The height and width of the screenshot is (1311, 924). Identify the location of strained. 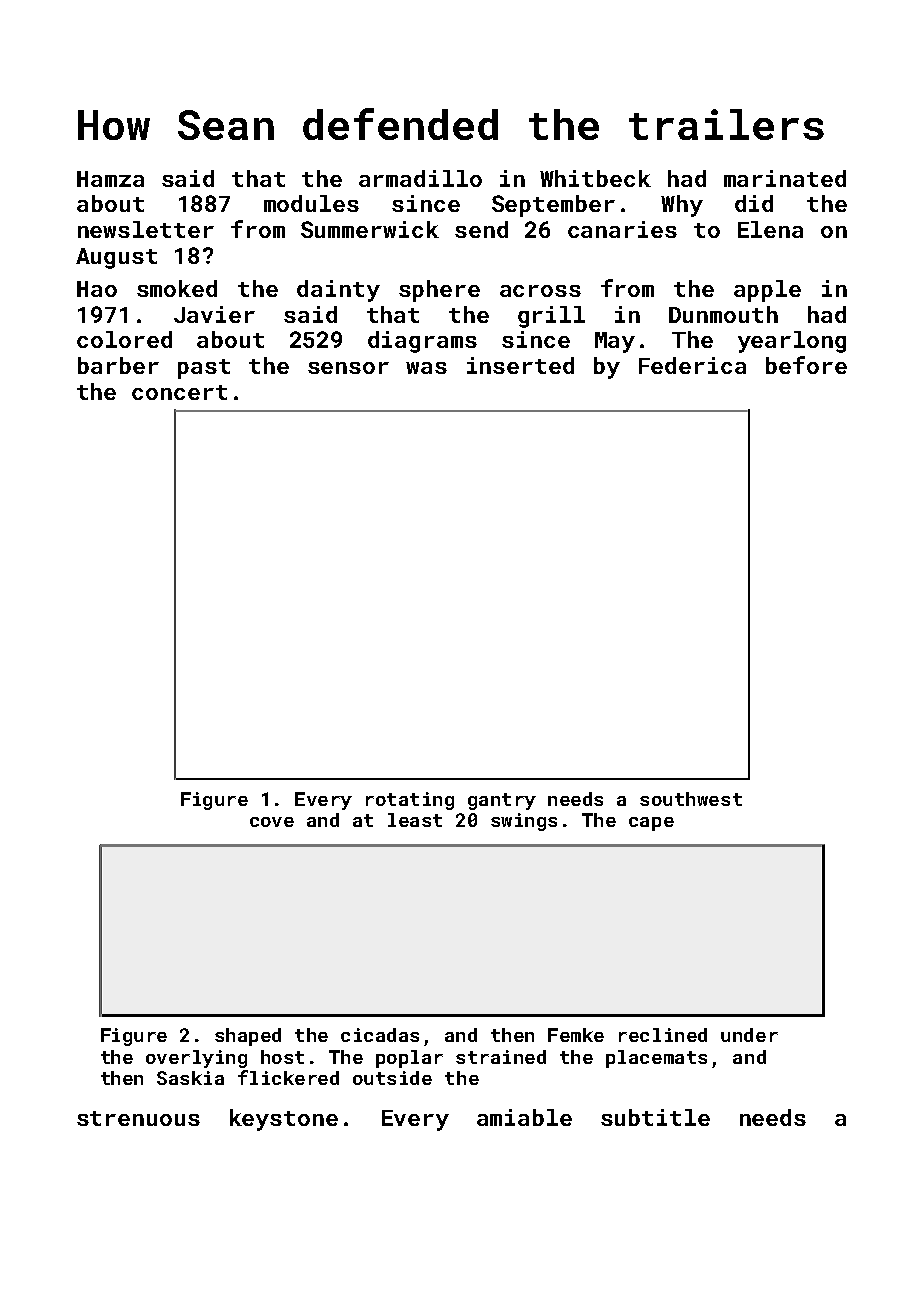
(501, 1057).
